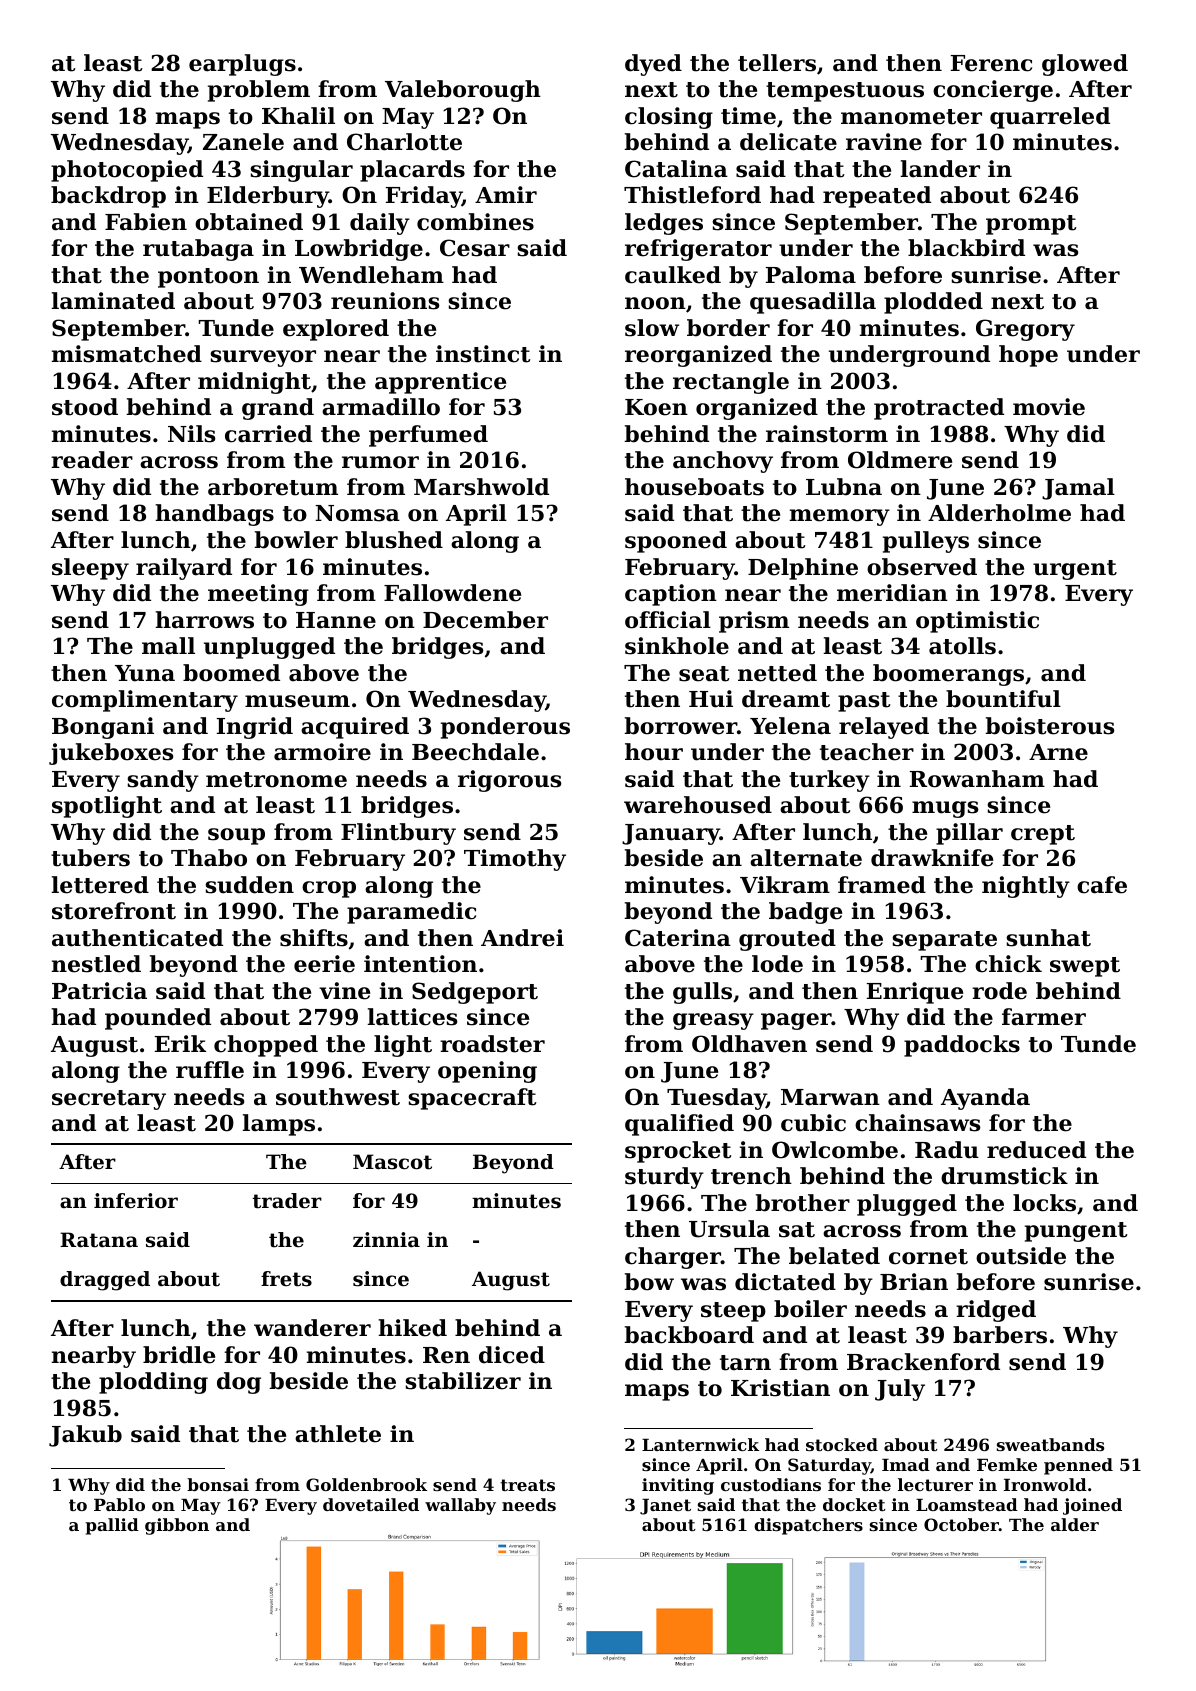 The image size is (1196, 1691). I want to click on blackbird, so click(966, 248).
